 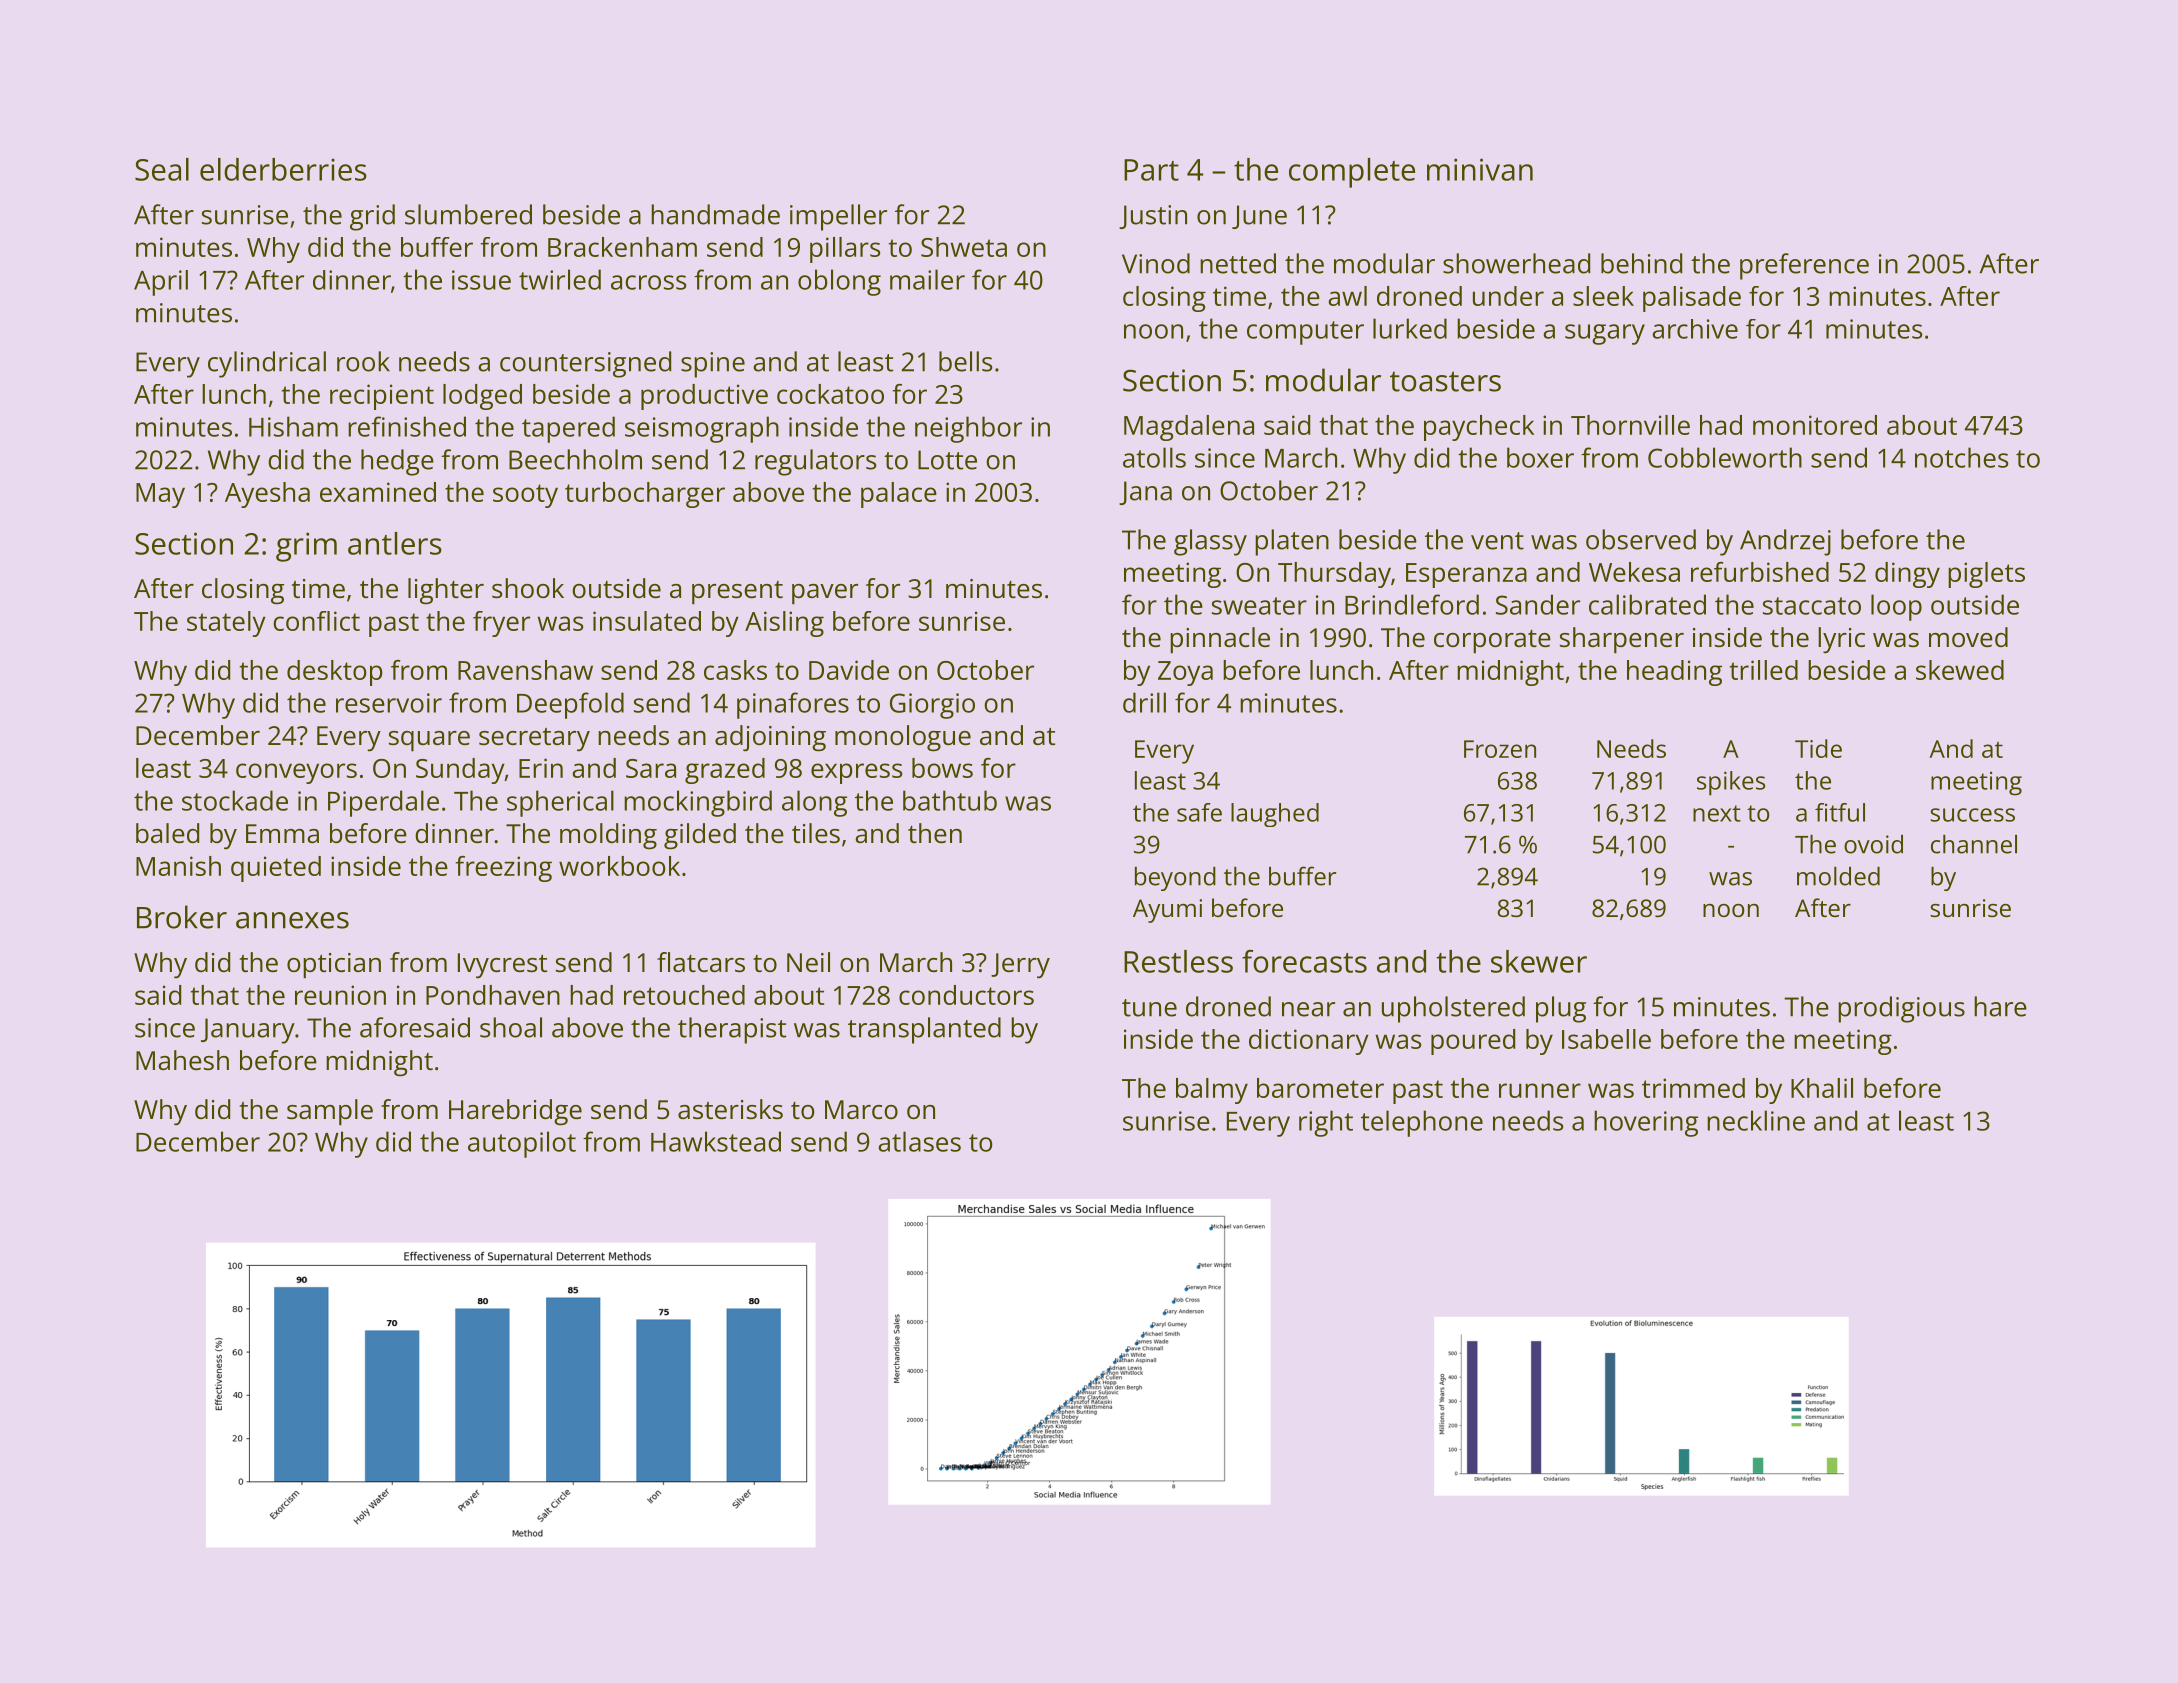 What do you see at coordinates (839, 282) in the screenshot?
I see `oblong` at bounding box center [839, 282].
